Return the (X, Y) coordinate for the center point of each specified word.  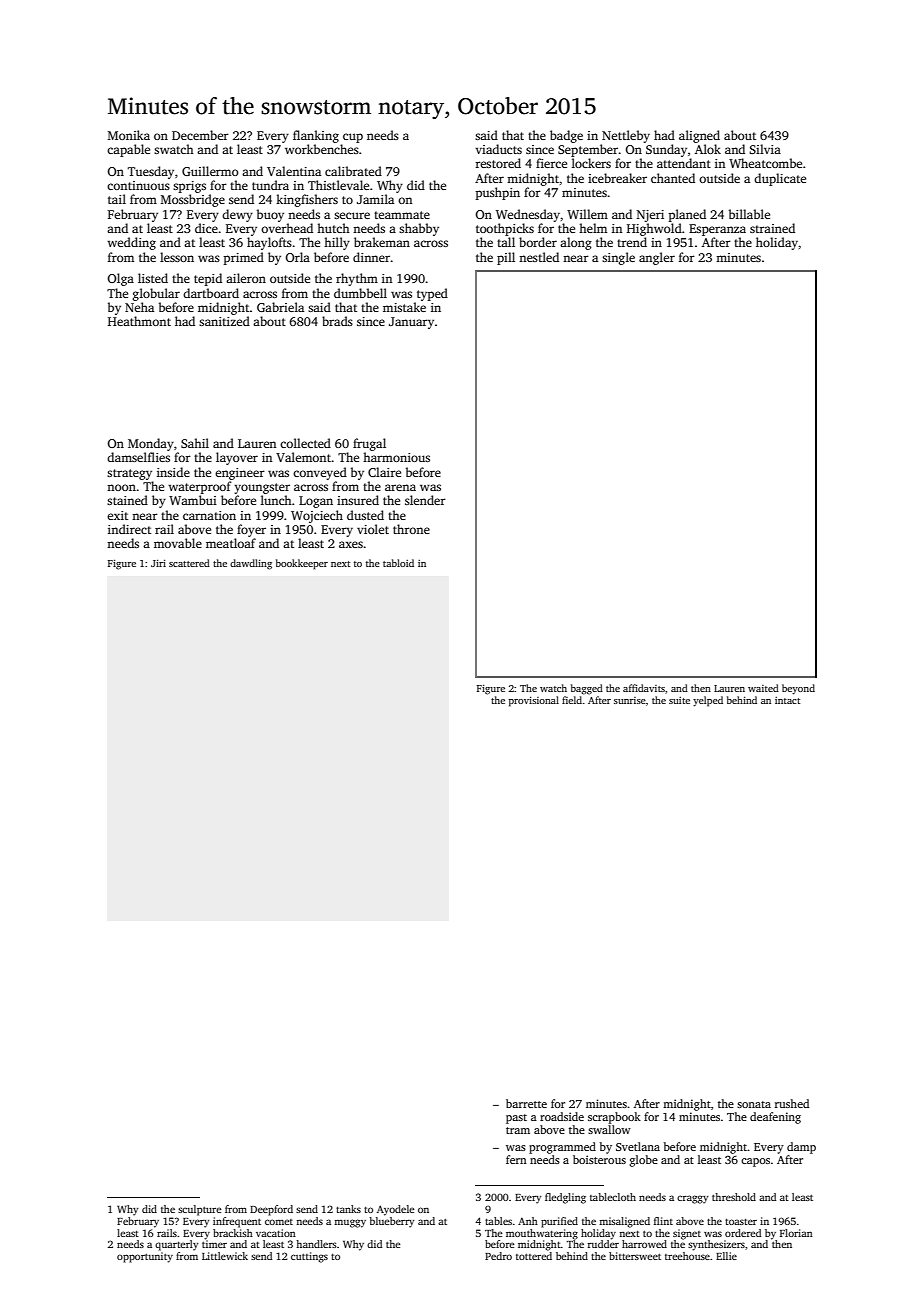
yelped (708, 701)
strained (772, 228)
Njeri (650, 216)
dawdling (251, 564)
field (572, 700)
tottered (534, 1256)
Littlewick (225, 1256)
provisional (534, 701)
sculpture (199, 1210)
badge (566, 136)
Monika (129, 135)
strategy (129, 474)
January (411, 323)
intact (787, 700)
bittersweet (635, 1256)
